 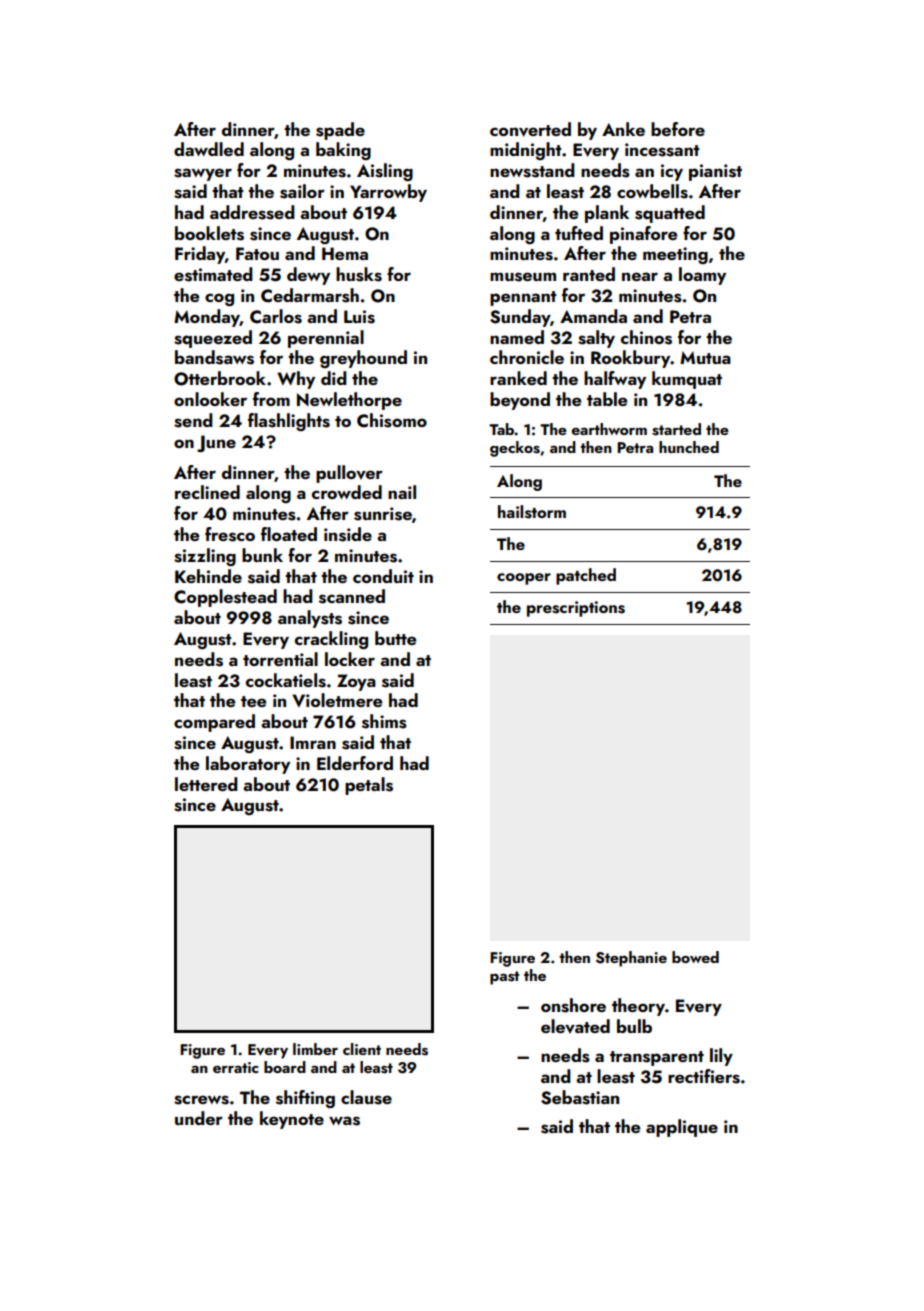 What do you see at coordinates (532, 512) in the screenshot?
I see `hailstorm` at bounding box center [532, 512].
